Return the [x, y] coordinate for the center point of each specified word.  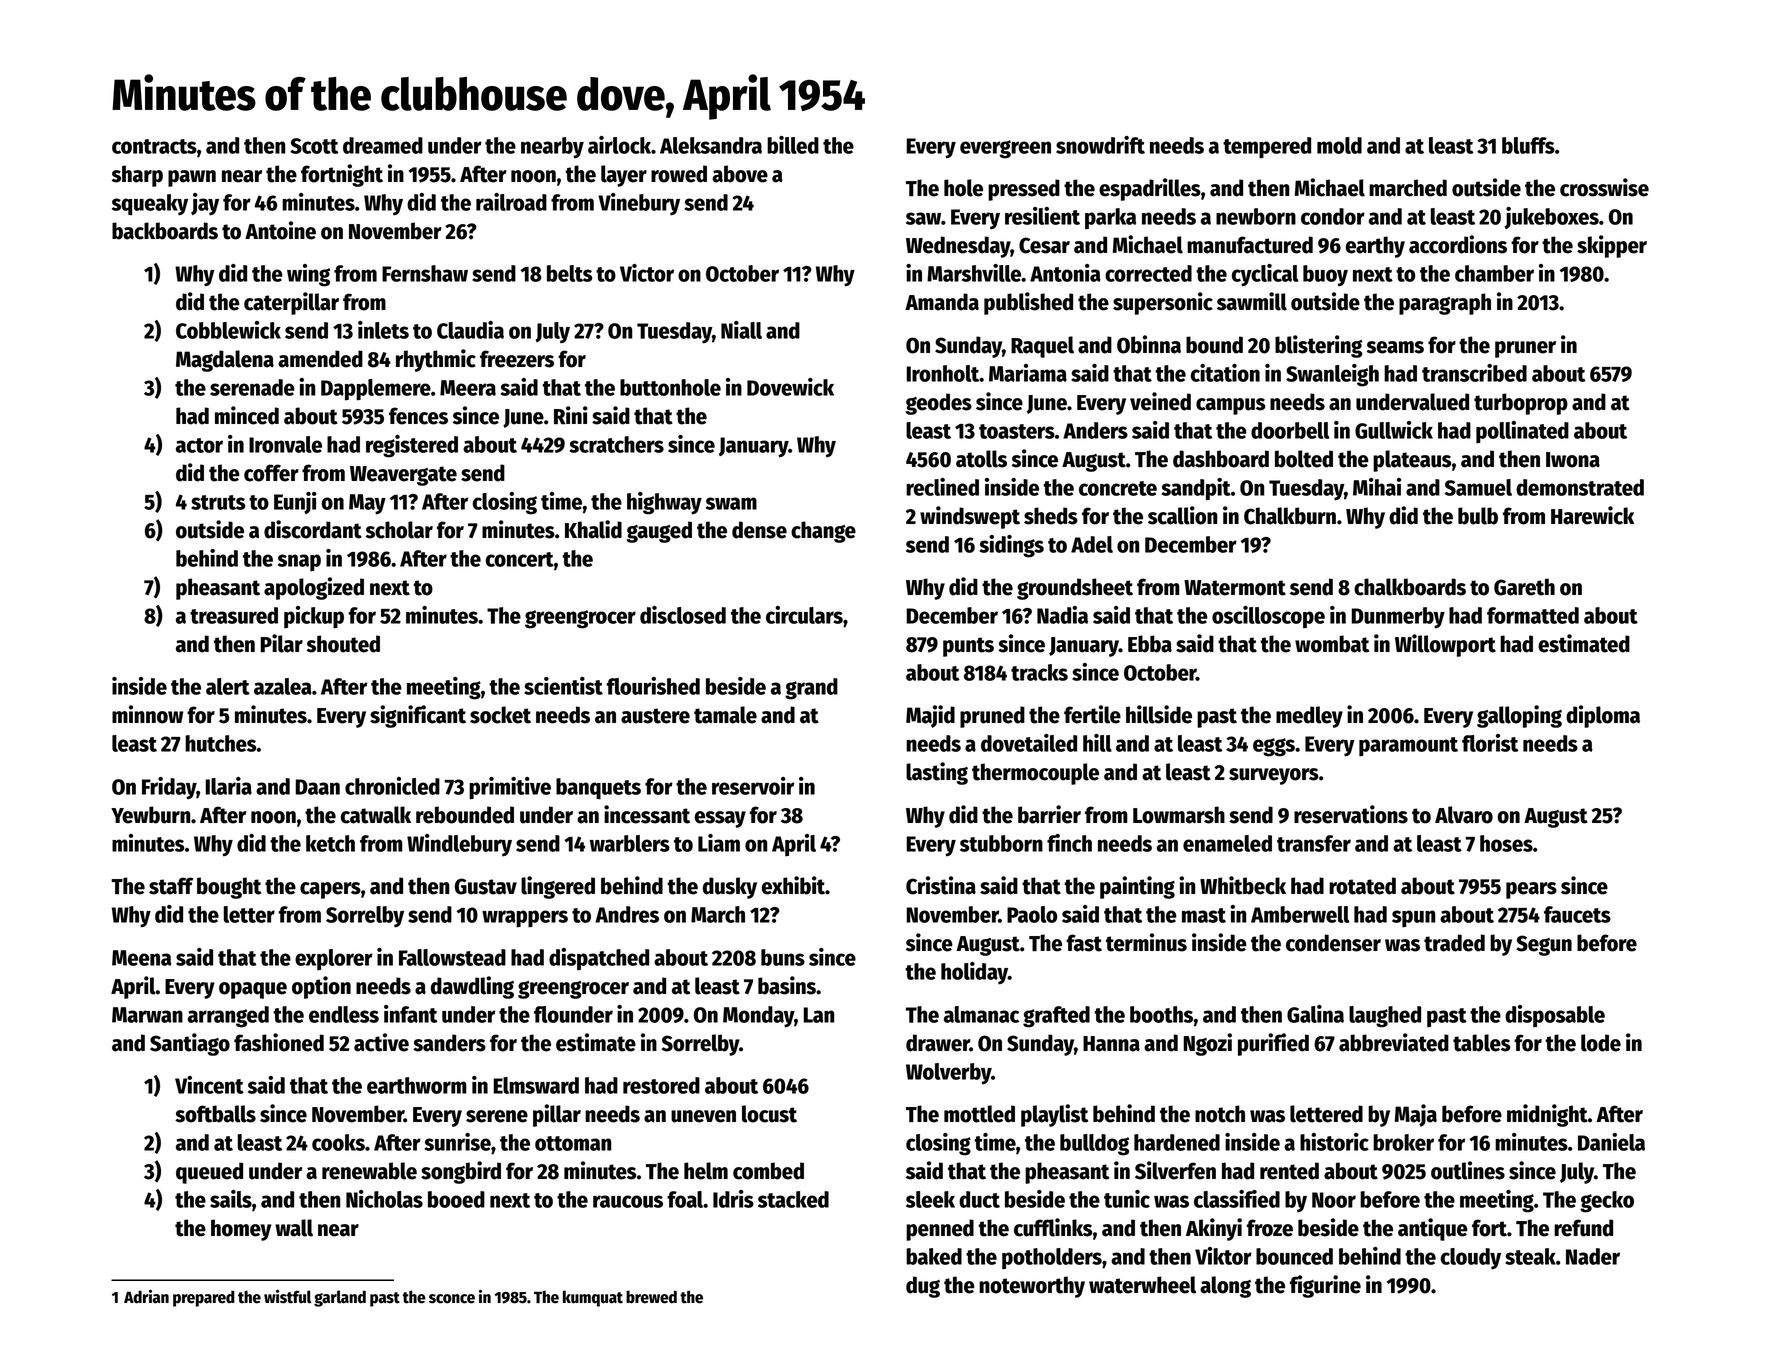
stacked [793, 1199]
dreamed [383, 145]
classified [1237, 1199]
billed [793, 145]
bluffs [1528, 145]
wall [294, 1228]
